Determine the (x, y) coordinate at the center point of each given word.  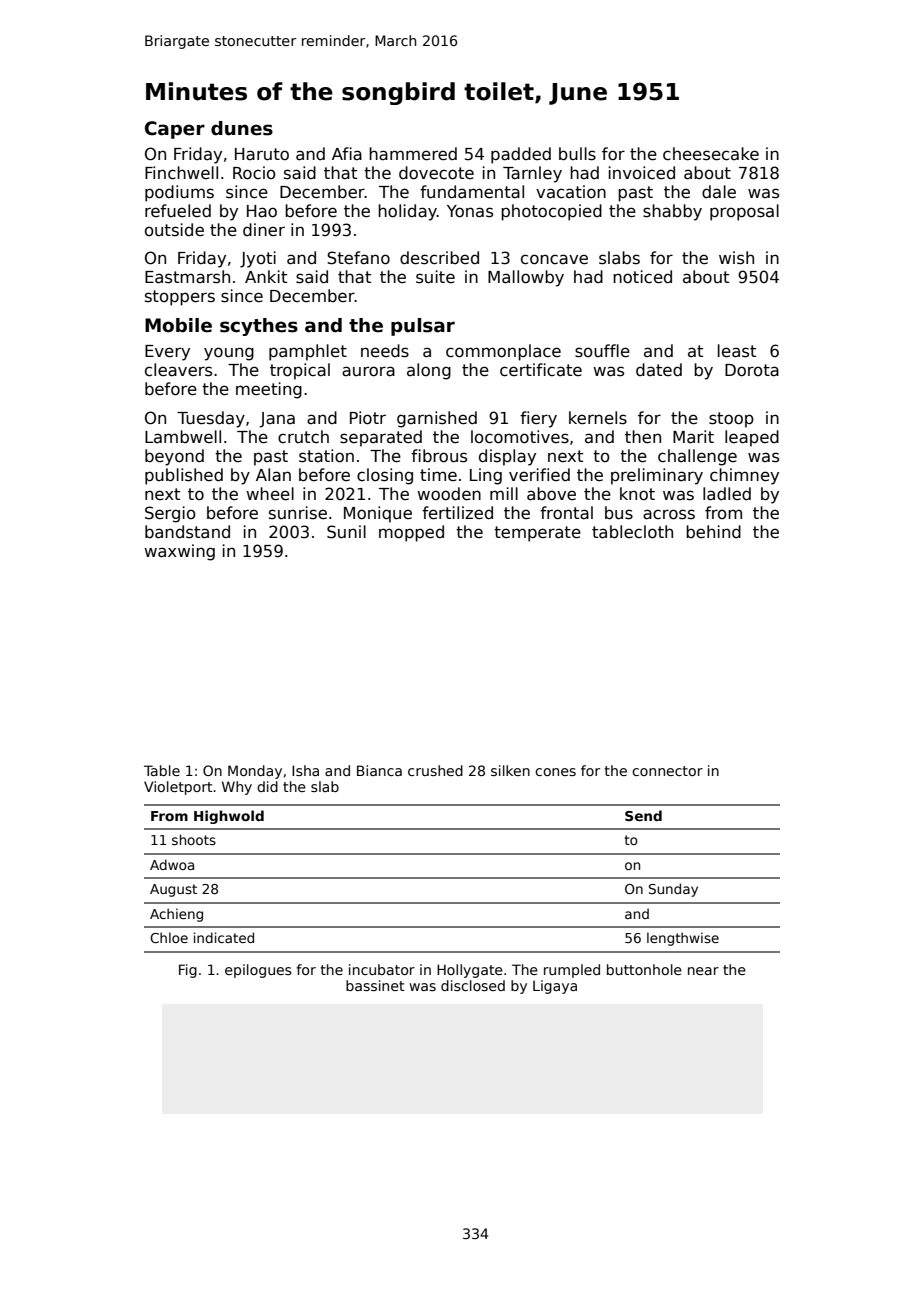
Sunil (346, 532)
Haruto (262, 154)
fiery (538, 419)
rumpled (572, 971)
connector (667, 771)
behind (713, 532)
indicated (224, 937)
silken (510, 770)
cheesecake (711, 154)
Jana (277, 420)
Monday (255, 772)
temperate (537, 534)
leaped (752, 438)
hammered (413, 154)
